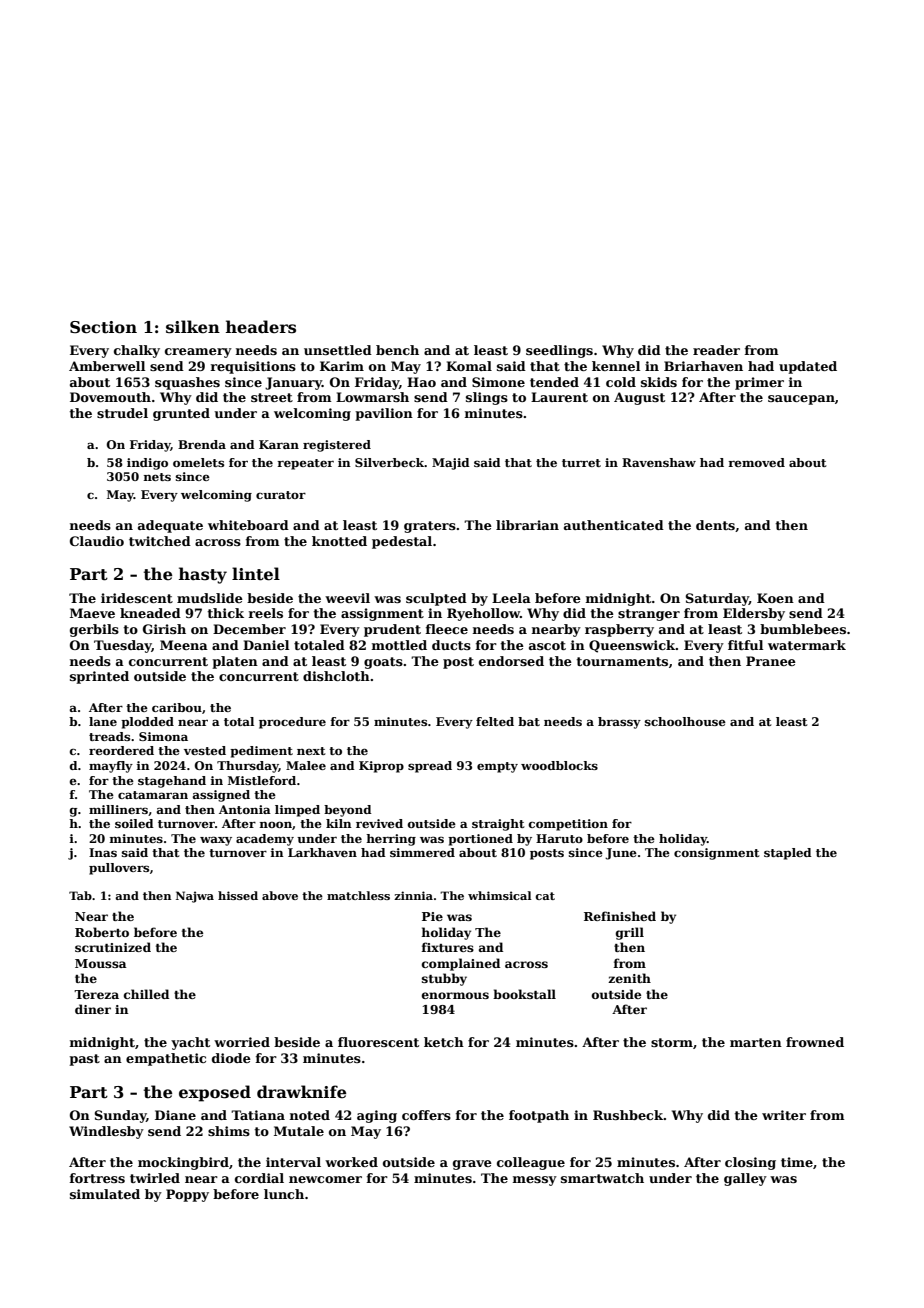 This screenshot has width=924, height=1308. Describe the element at coordinates (338, 350) in the screenshot. I see `unsettled` at that location.
